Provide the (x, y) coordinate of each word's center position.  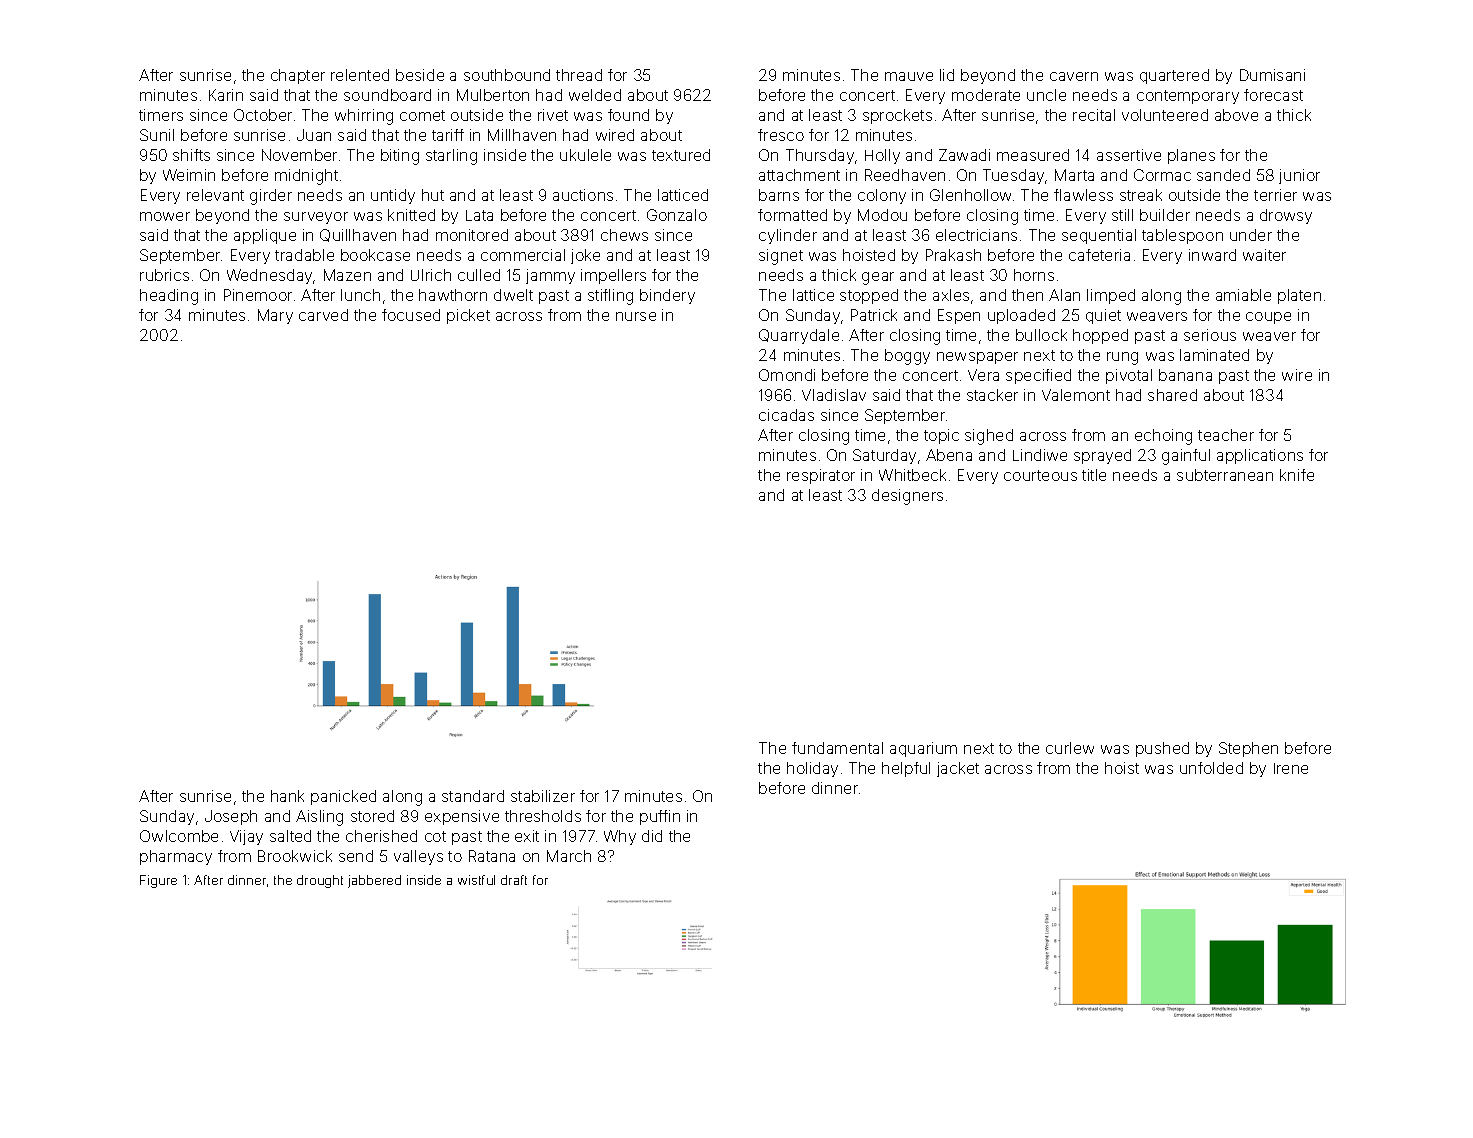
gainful (1186, 457)
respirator (821, 476)
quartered (1174, 76)
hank (287, 796)
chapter (298, 76)
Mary (275, 316)
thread (579, 75)
